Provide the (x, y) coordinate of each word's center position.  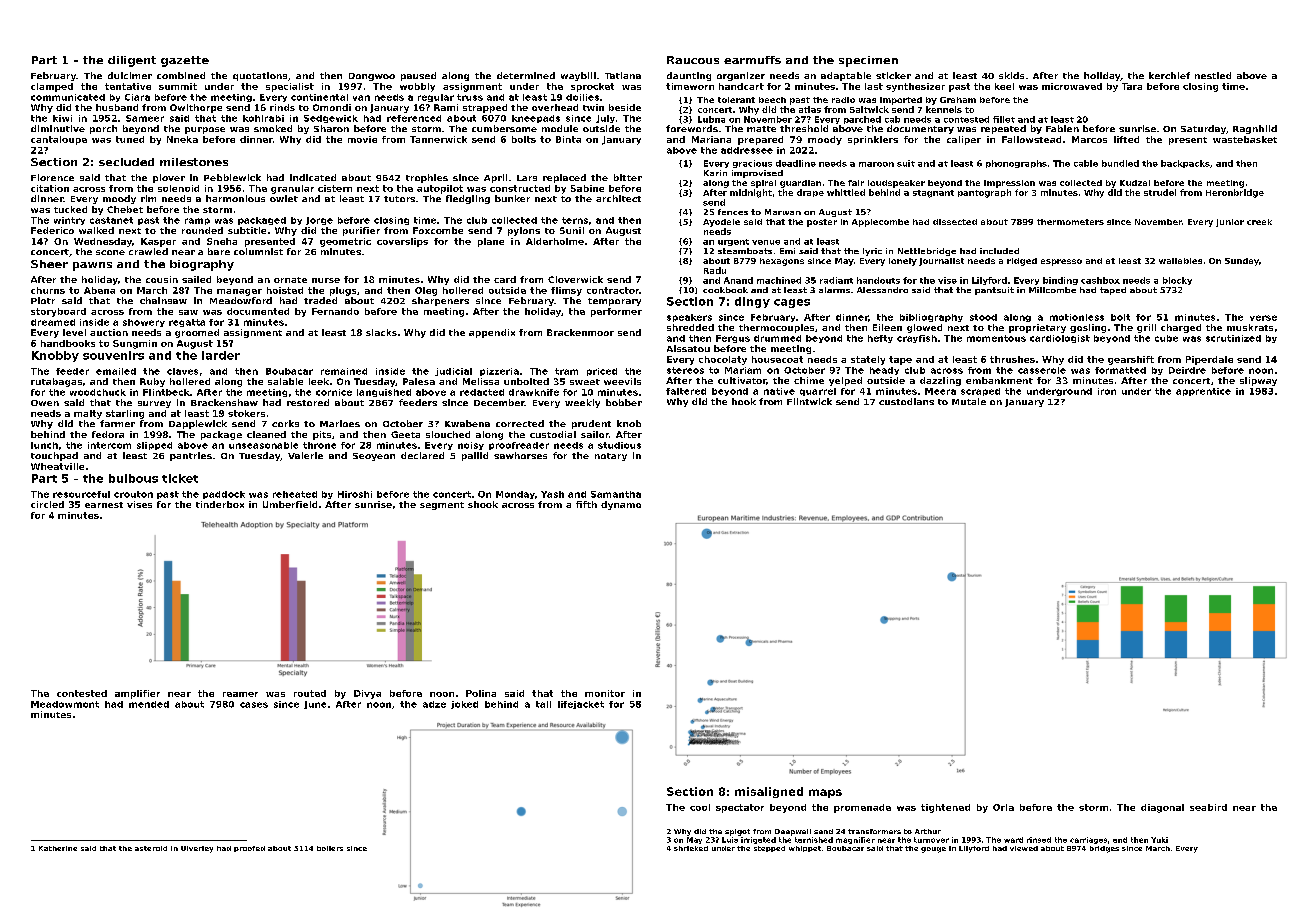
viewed (1024, 848)
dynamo (621, 505)
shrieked (691, 848)
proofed (249, 849)
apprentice (1203, 392)
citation (50, 188)
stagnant (933, 194)
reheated (295, 494)
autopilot (440, 189)
